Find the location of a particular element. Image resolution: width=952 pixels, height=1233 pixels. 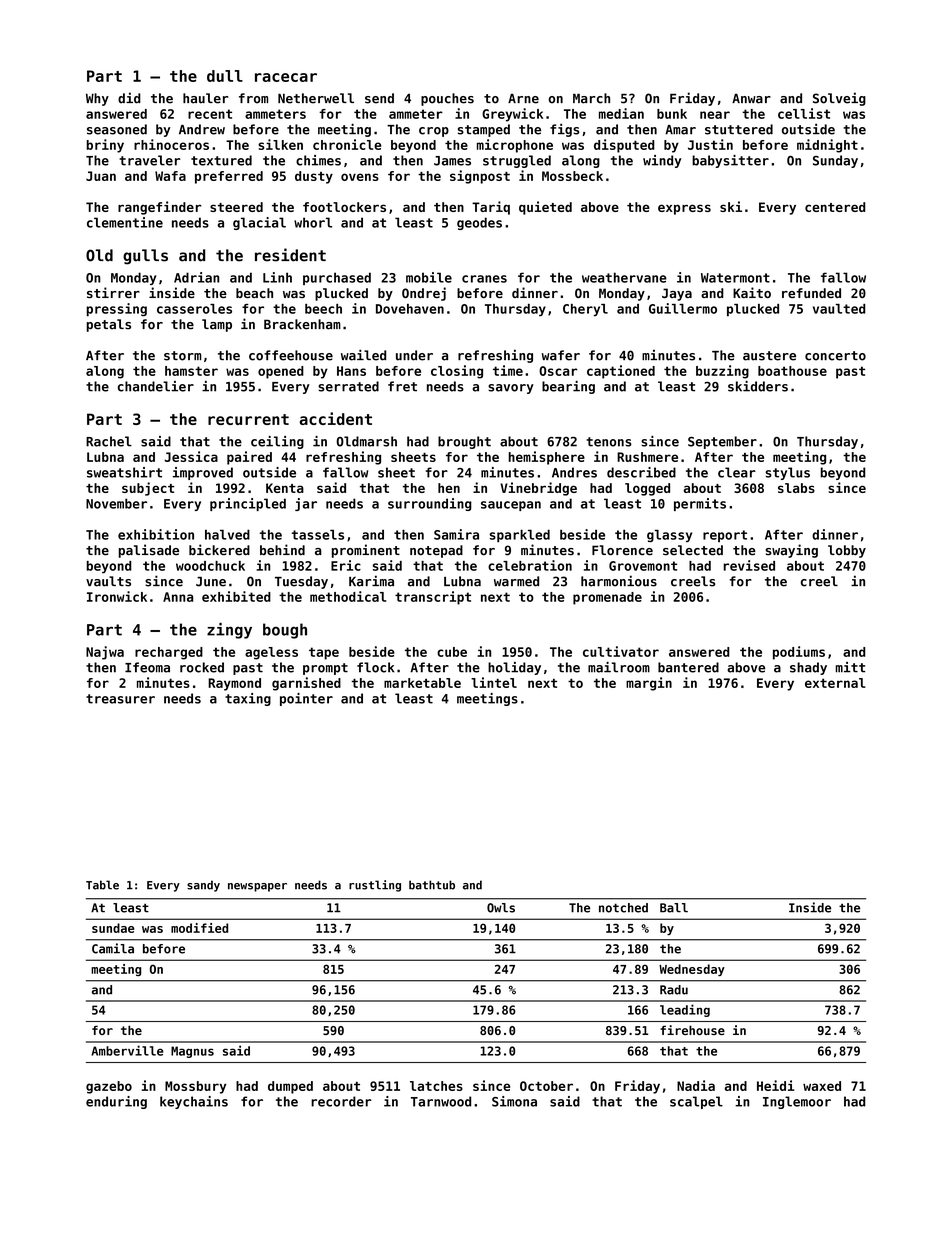

coffeehouse is located at coordinates (291, 355).
